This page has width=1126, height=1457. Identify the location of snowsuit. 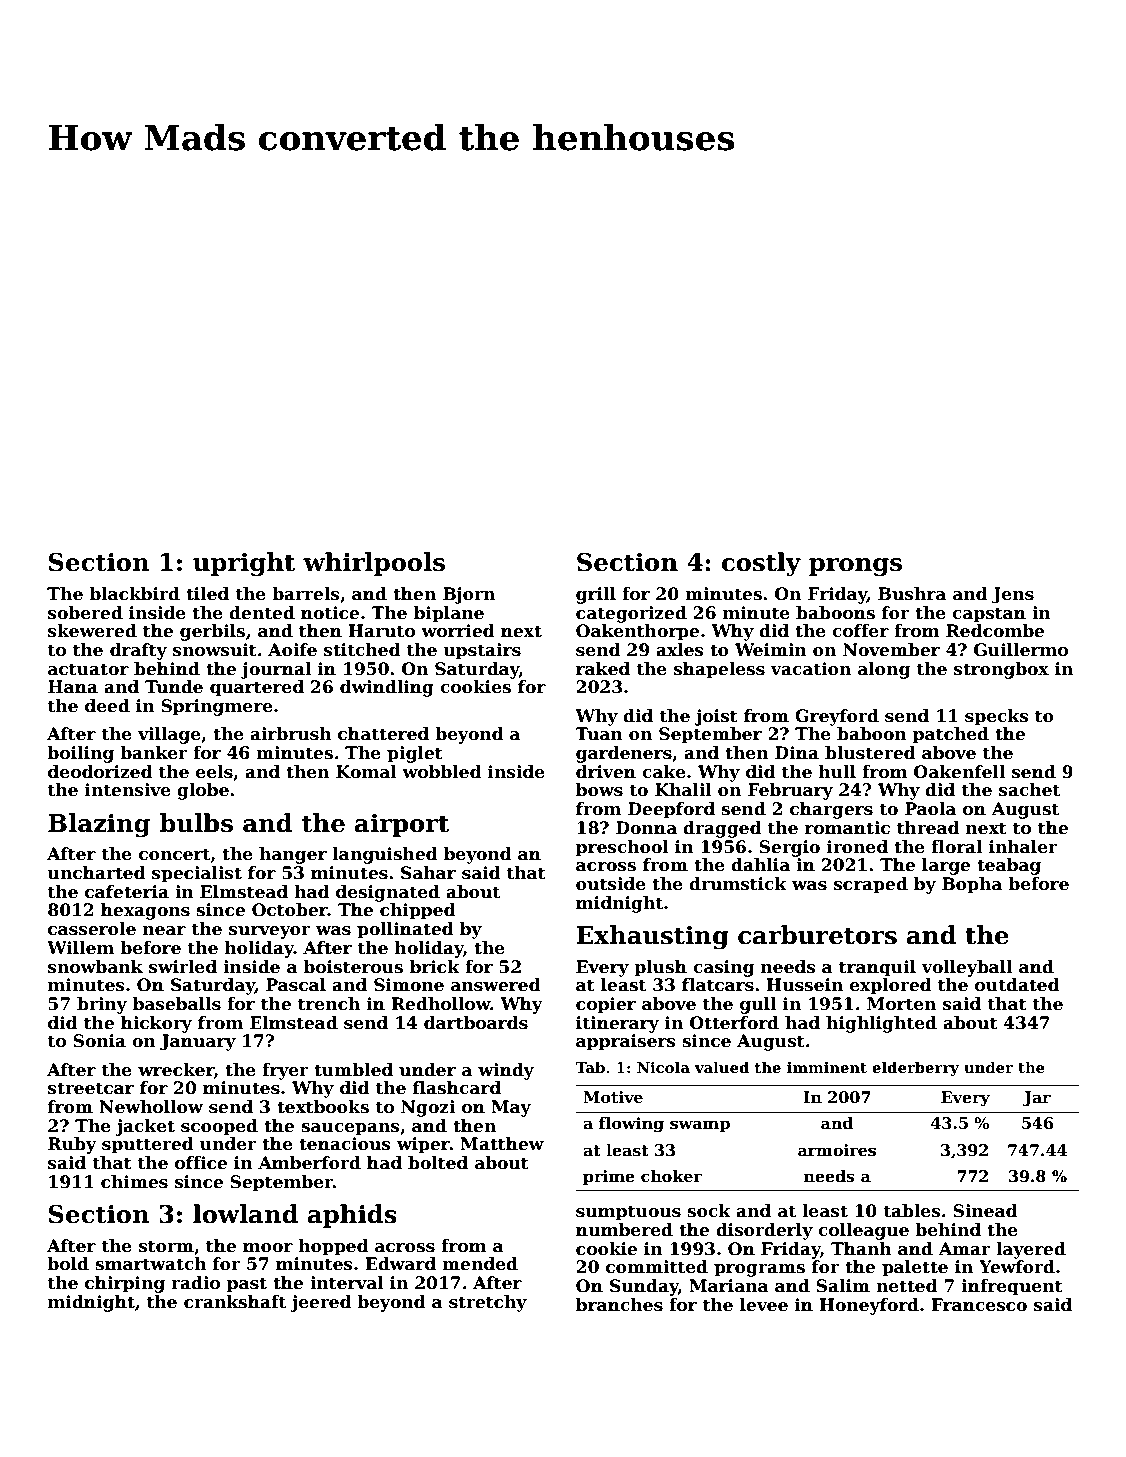
(215, 650).
